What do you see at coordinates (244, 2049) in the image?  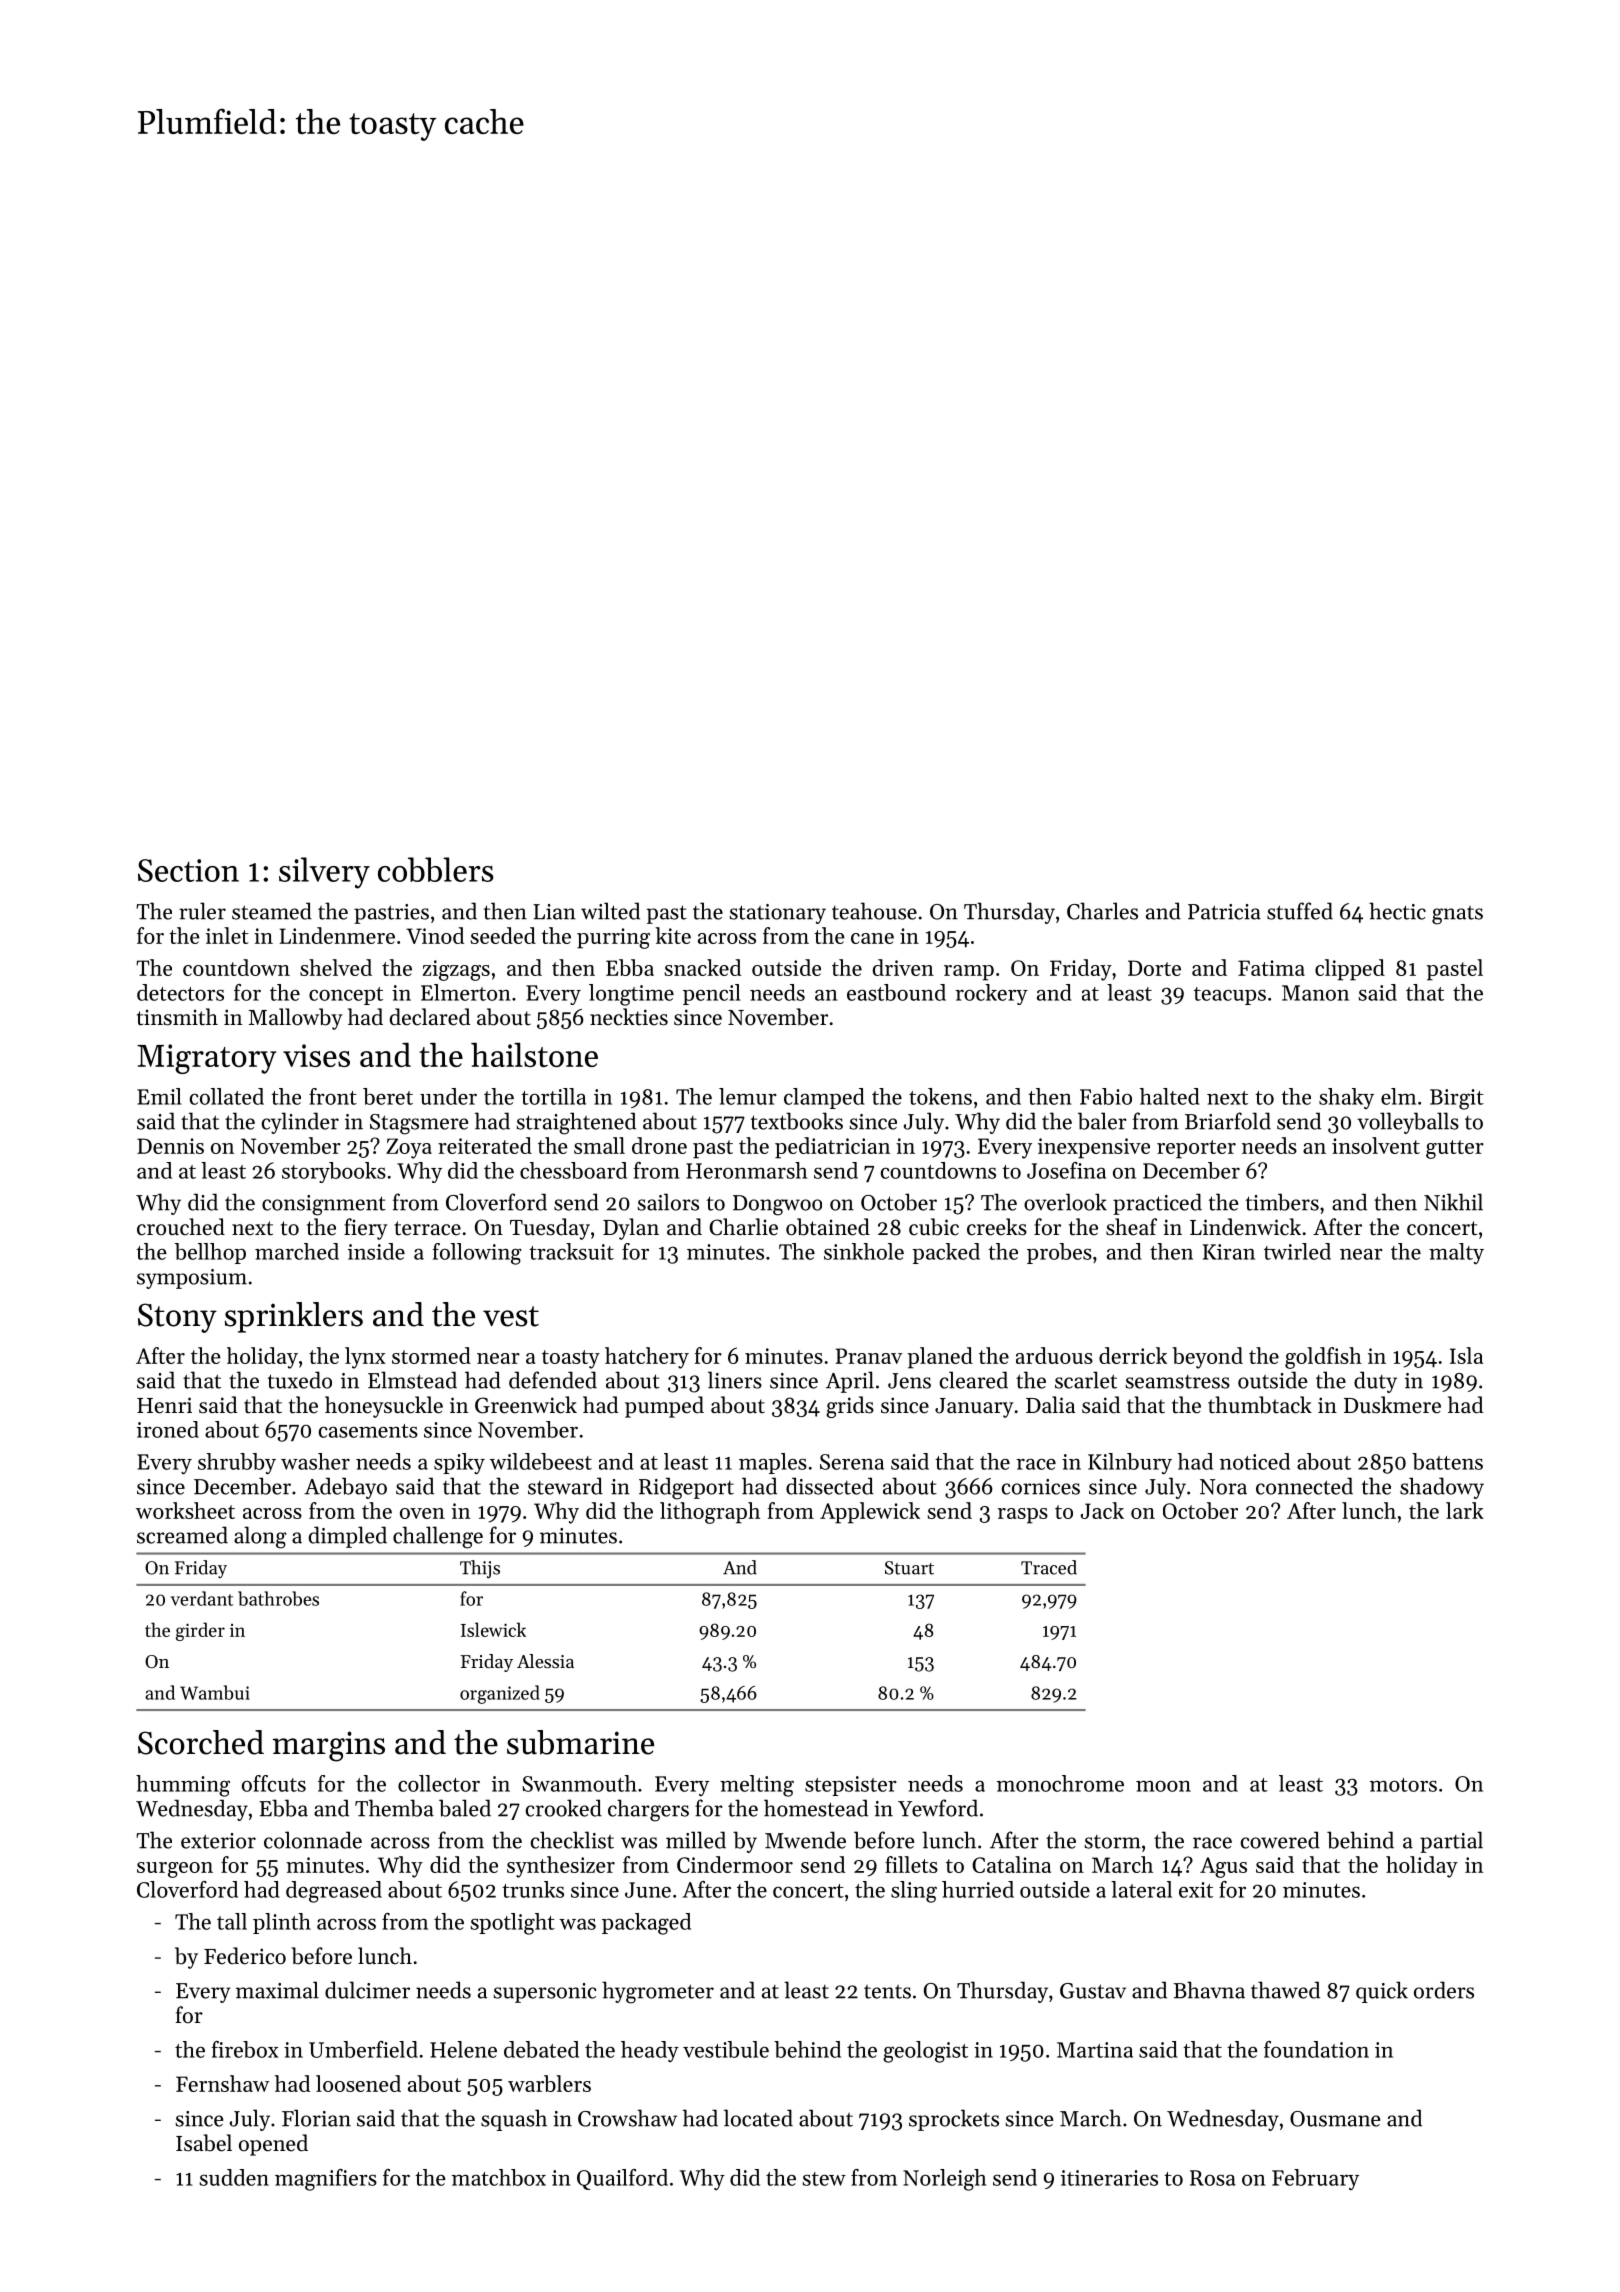 I see `firebox` at bounding box center [244, 2049].
